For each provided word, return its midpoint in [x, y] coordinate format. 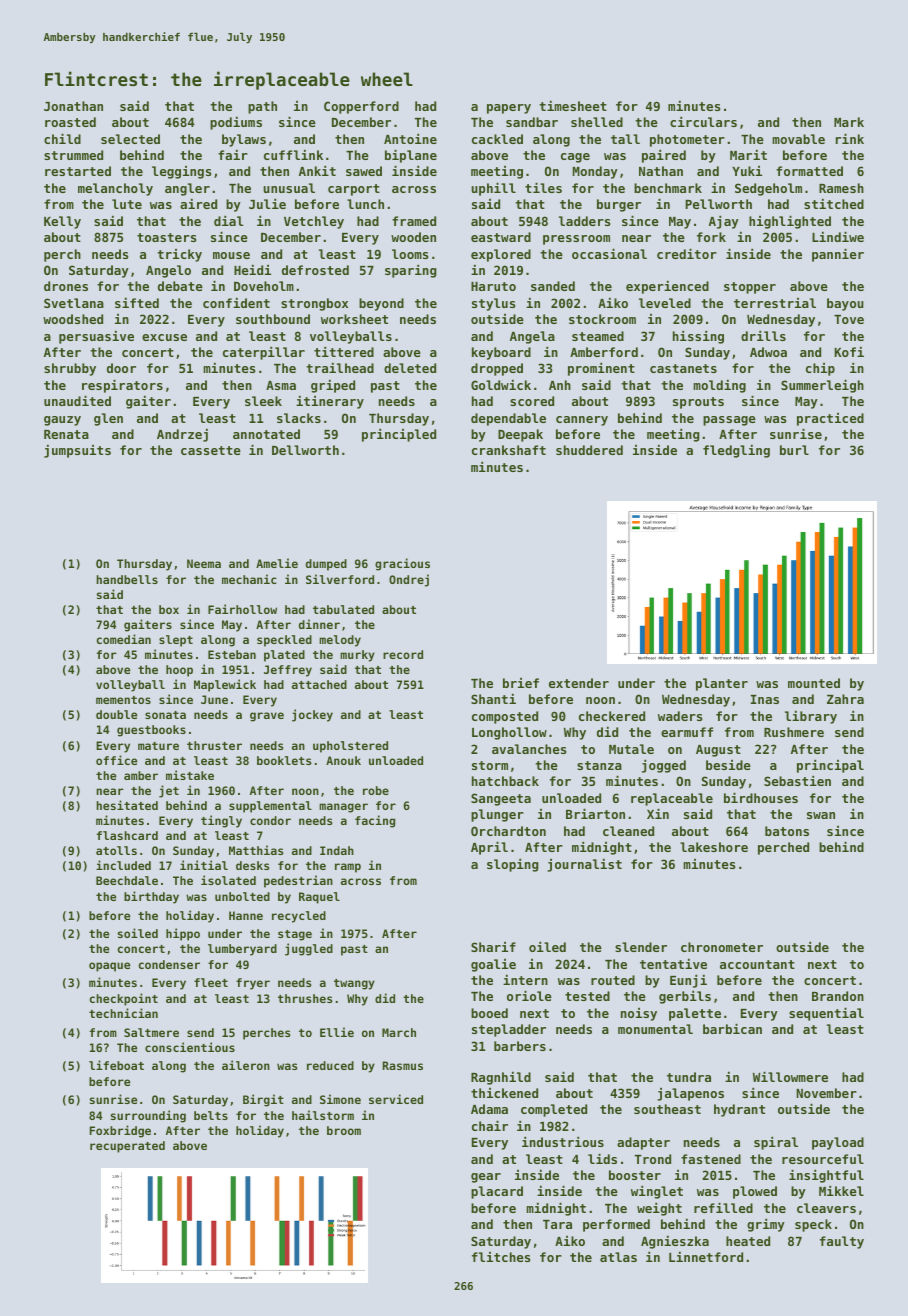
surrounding [148, 1116]
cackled [497, 139]
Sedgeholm [768, 189]
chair [490, 1125]
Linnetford [706, 1256]
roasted [70, 122]
